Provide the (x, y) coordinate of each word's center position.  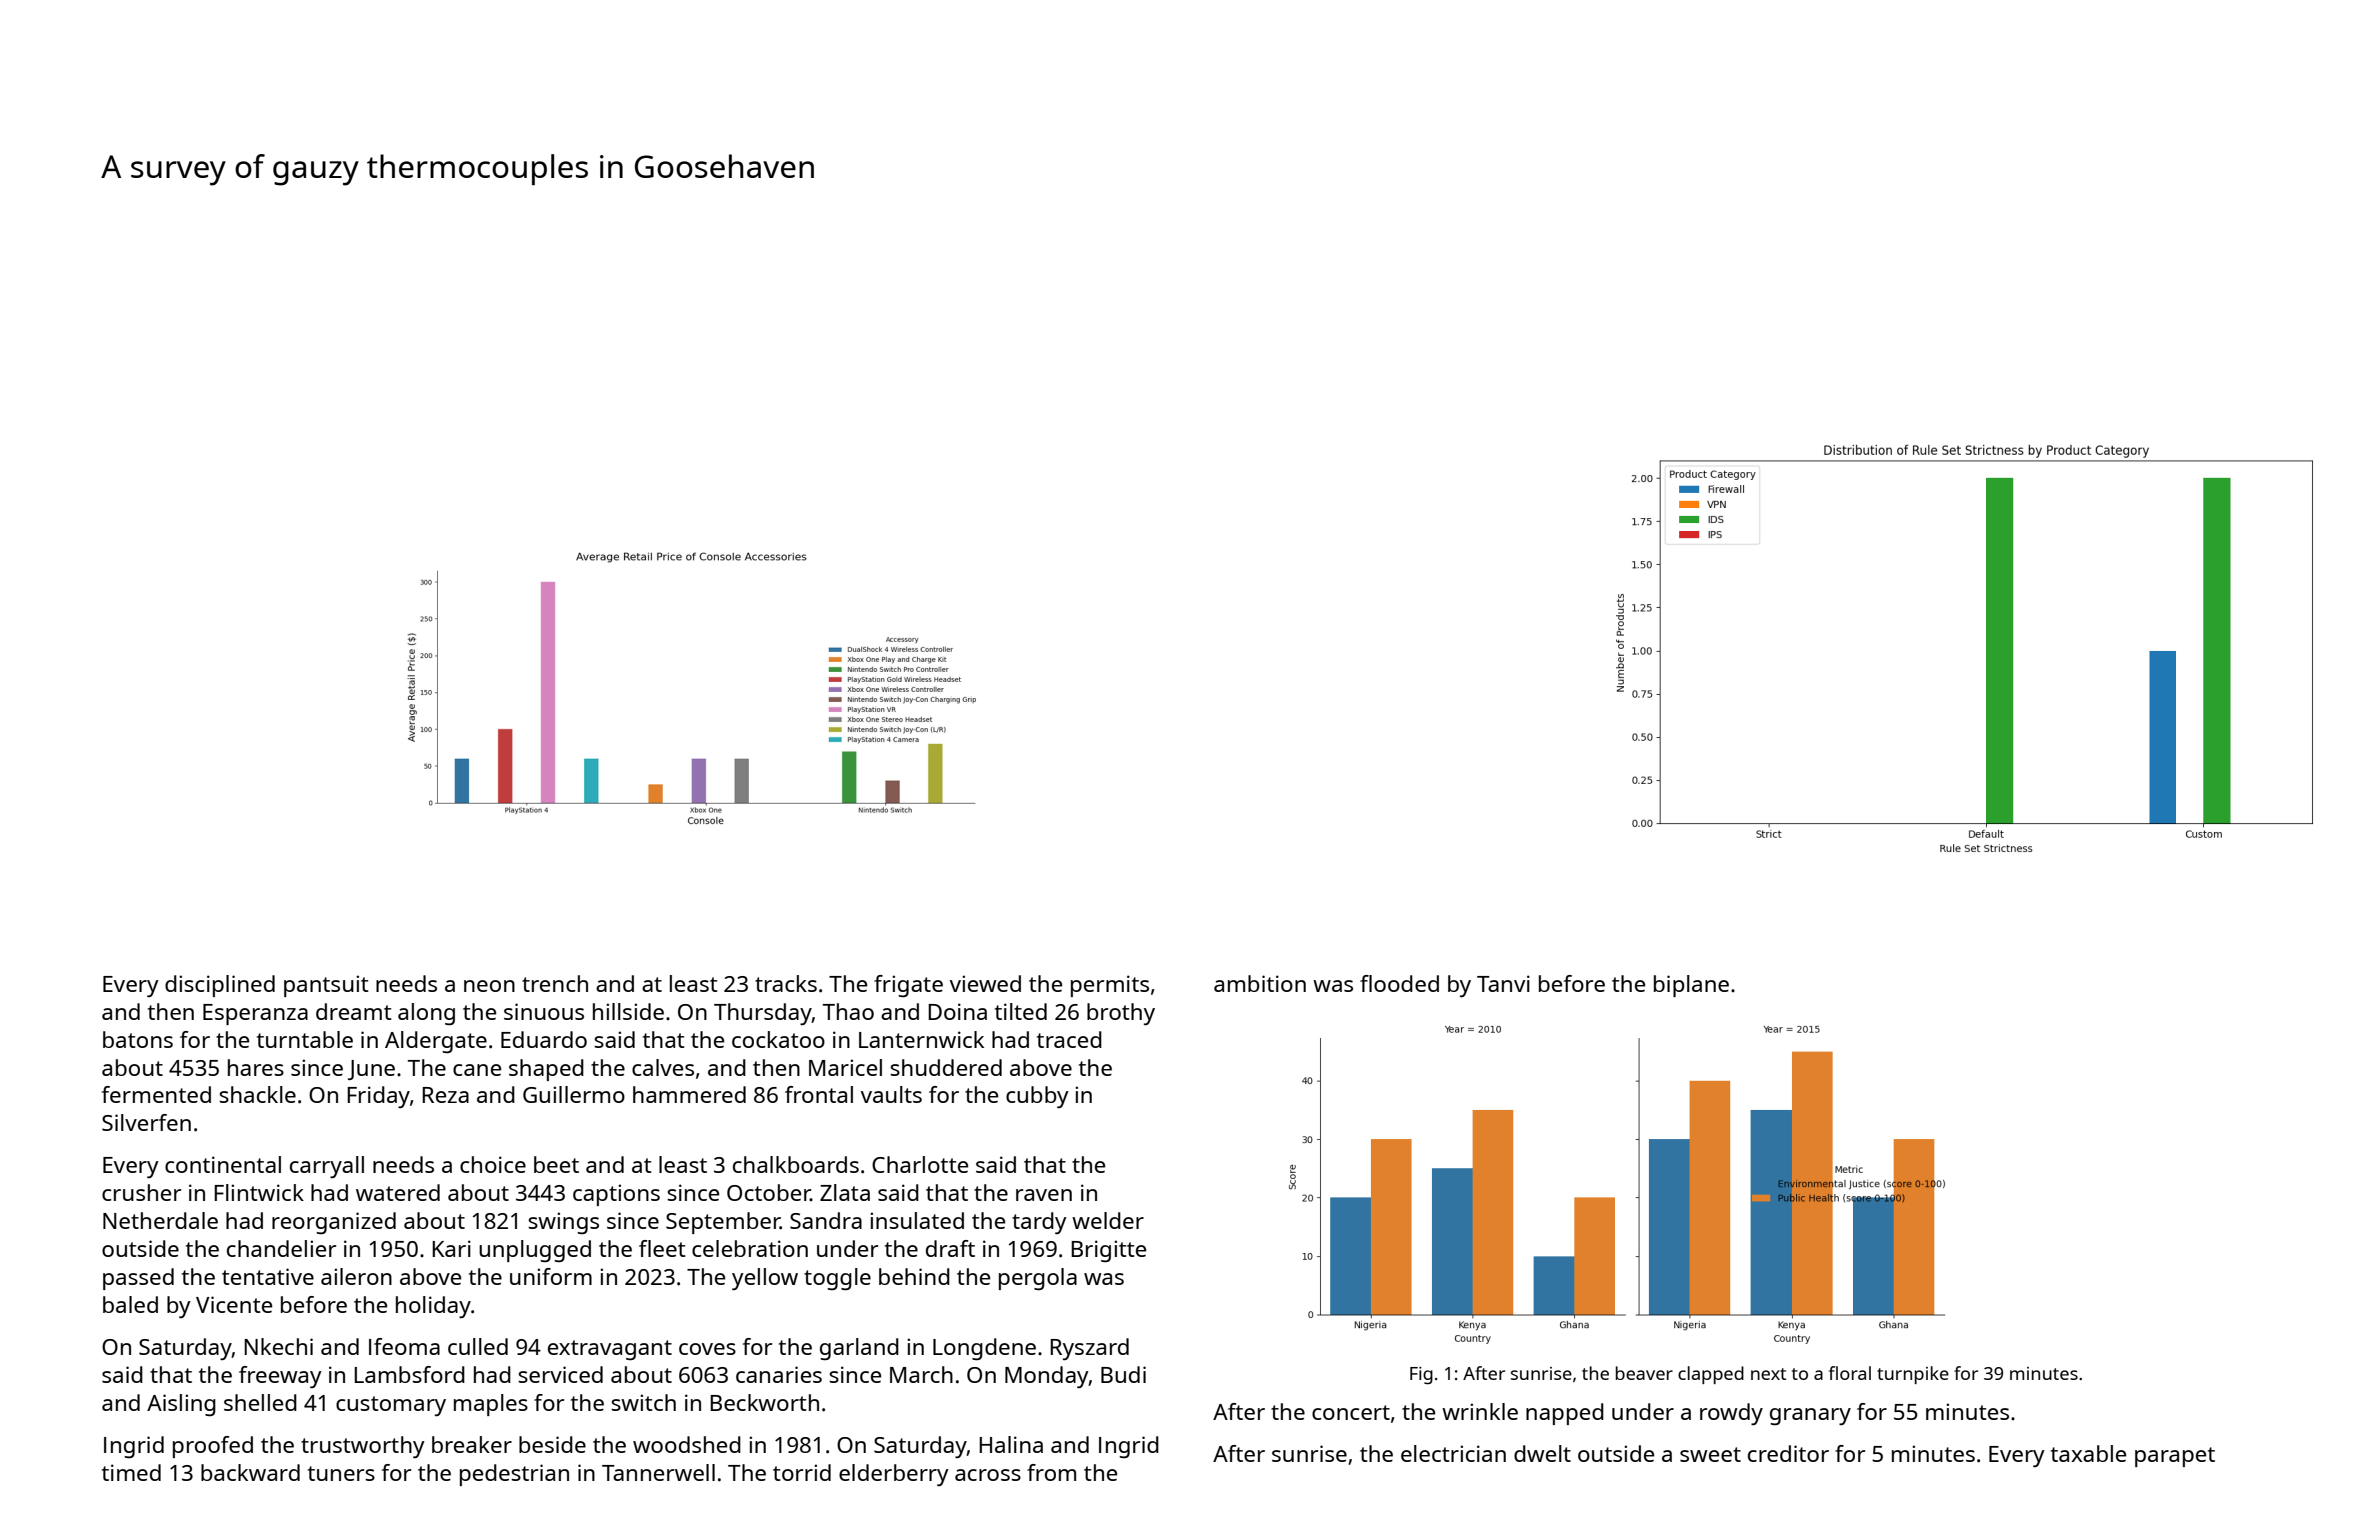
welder (1108, 1220)
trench (555, 983)
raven (1044, 1195)
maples (491, 1405)
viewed (985, 983)
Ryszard (1089, 1349)
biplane (1691, 986)
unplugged (535, 1251)
